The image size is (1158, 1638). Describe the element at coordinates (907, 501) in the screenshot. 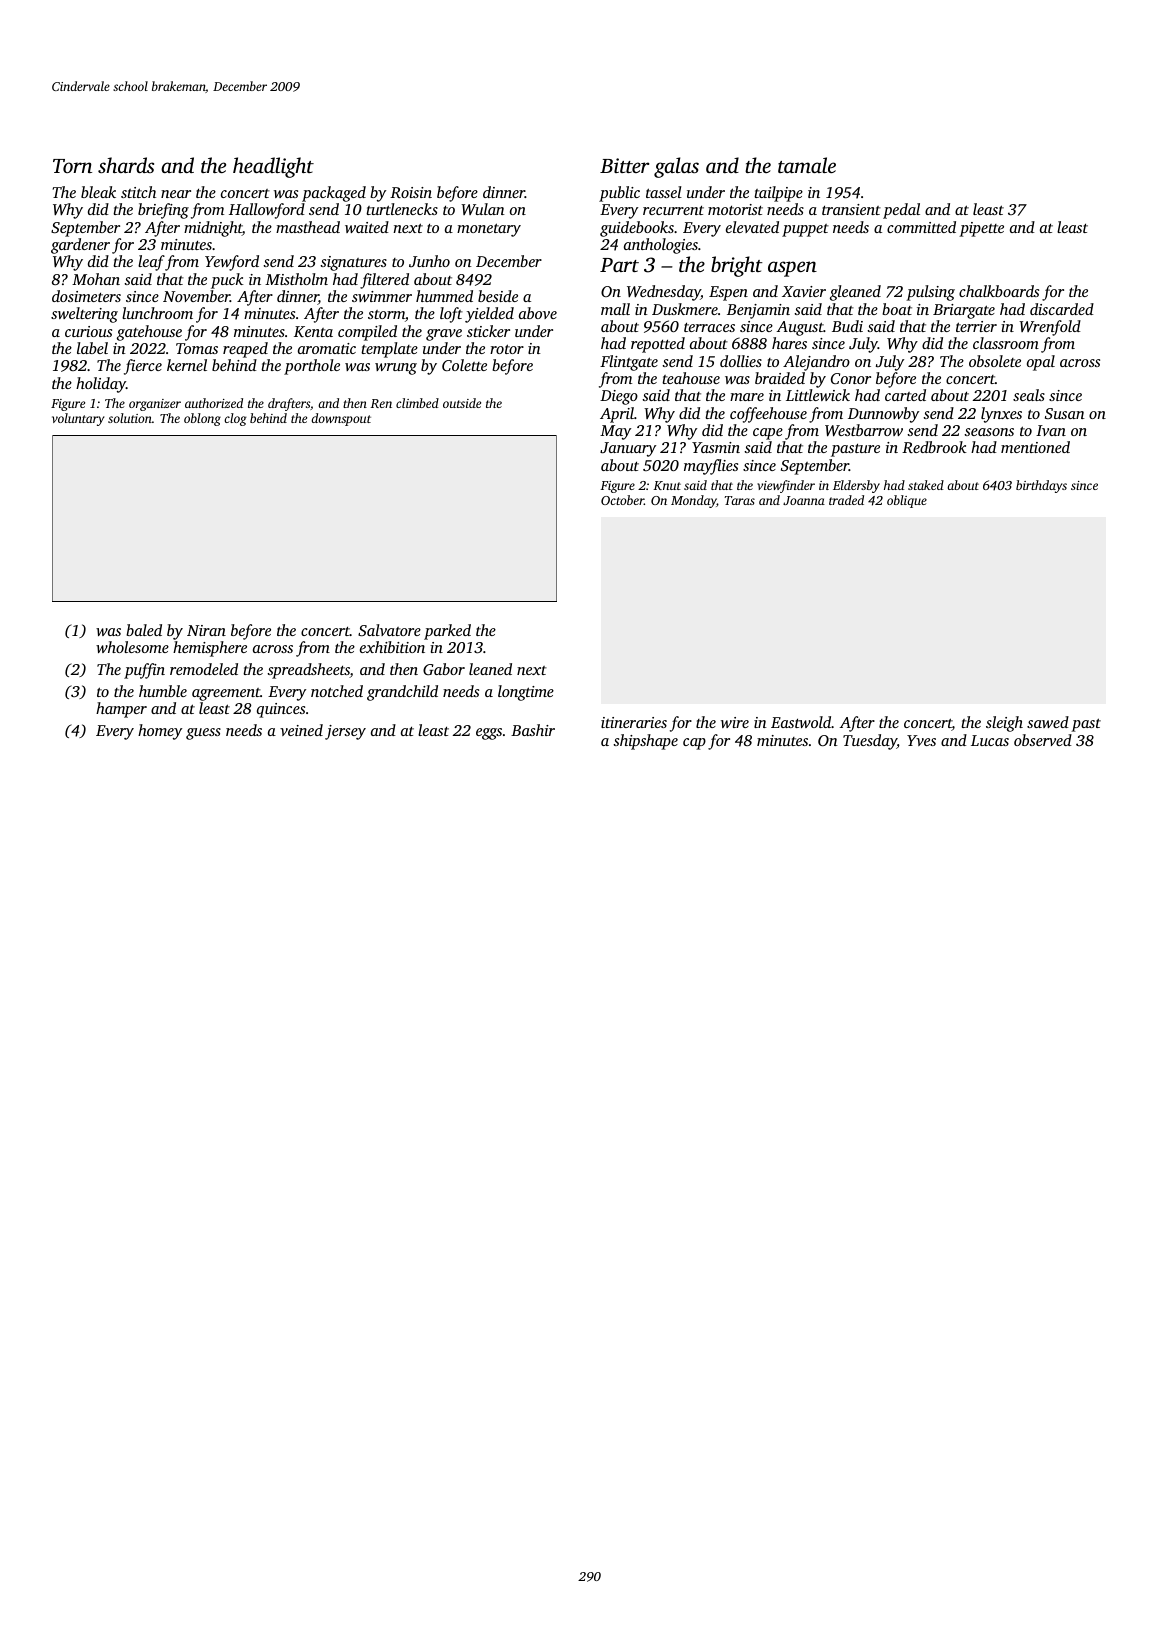

I see `oblique` at that location.
